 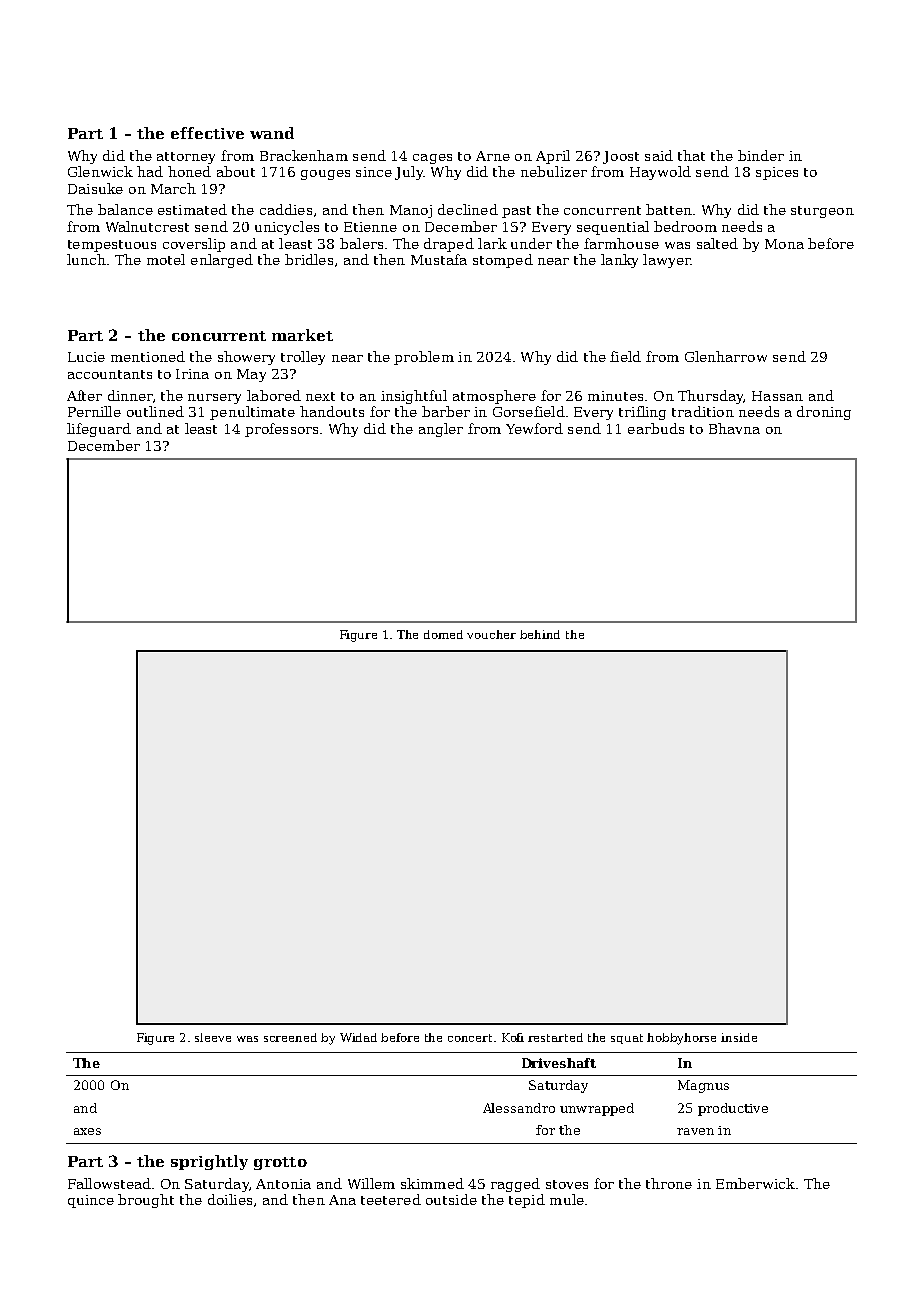 What do you see at coordinates (213, 1037) in the screenshot?
I see `sleeve` at bounding box center [213, 1037].
